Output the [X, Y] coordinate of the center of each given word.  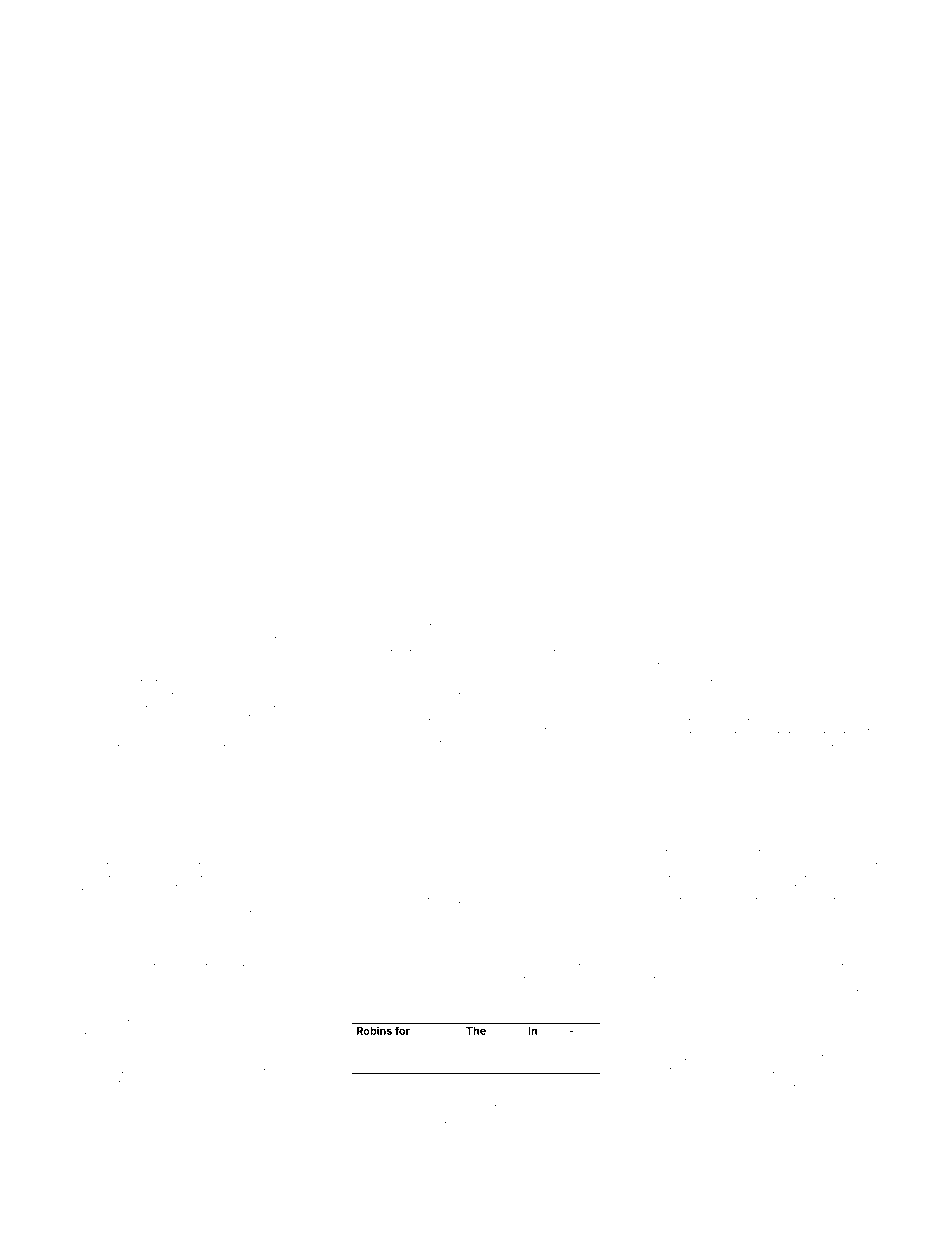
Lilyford [709, 600]
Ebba [485, 795]
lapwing [846, 745]
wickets [87, 1083]
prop [514, 928]
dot [208, 834]
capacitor [234, 600]
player [648, 601]
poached [174, 966]
